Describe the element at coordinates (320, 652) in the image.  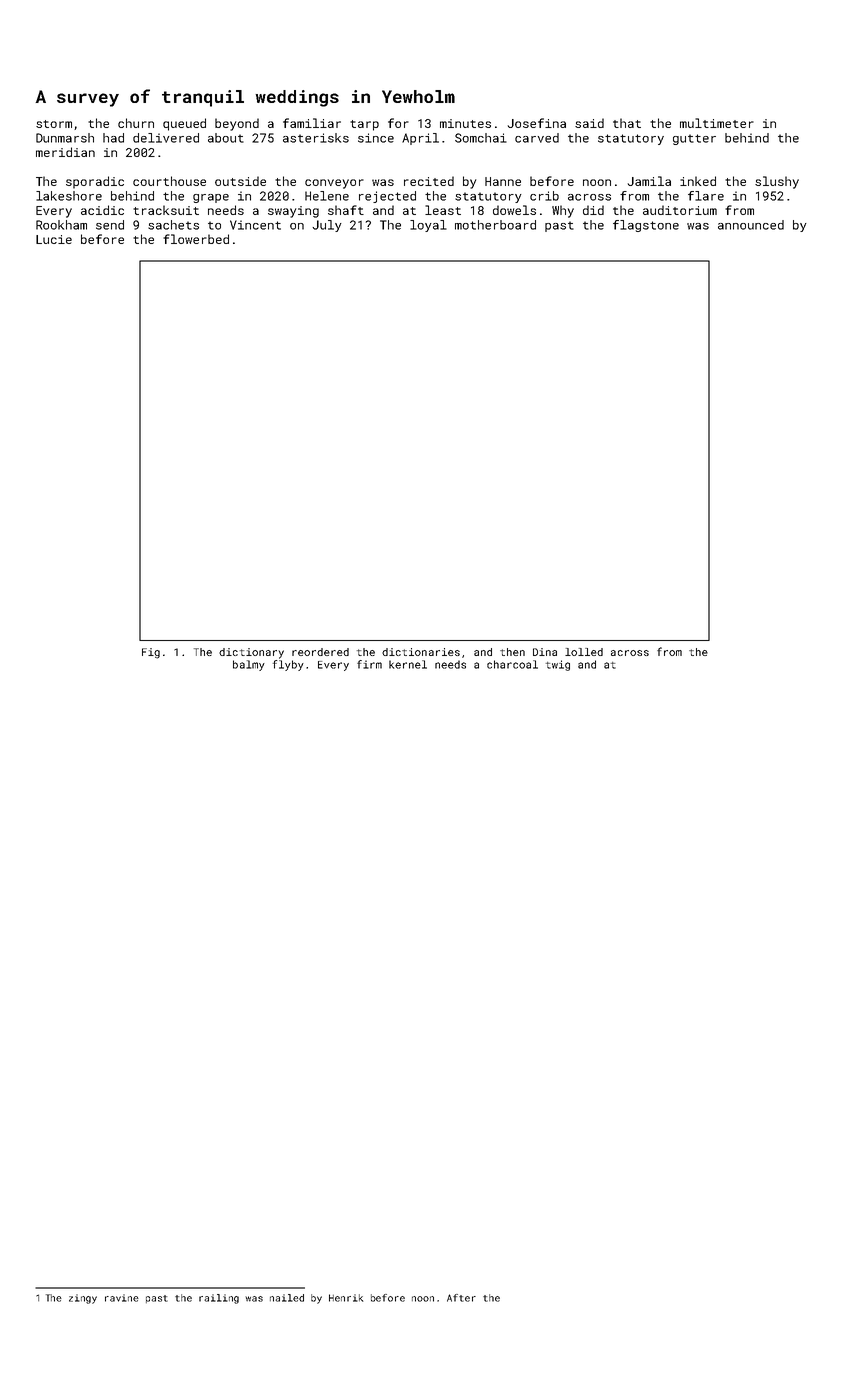
I see `reordered` at that location.
